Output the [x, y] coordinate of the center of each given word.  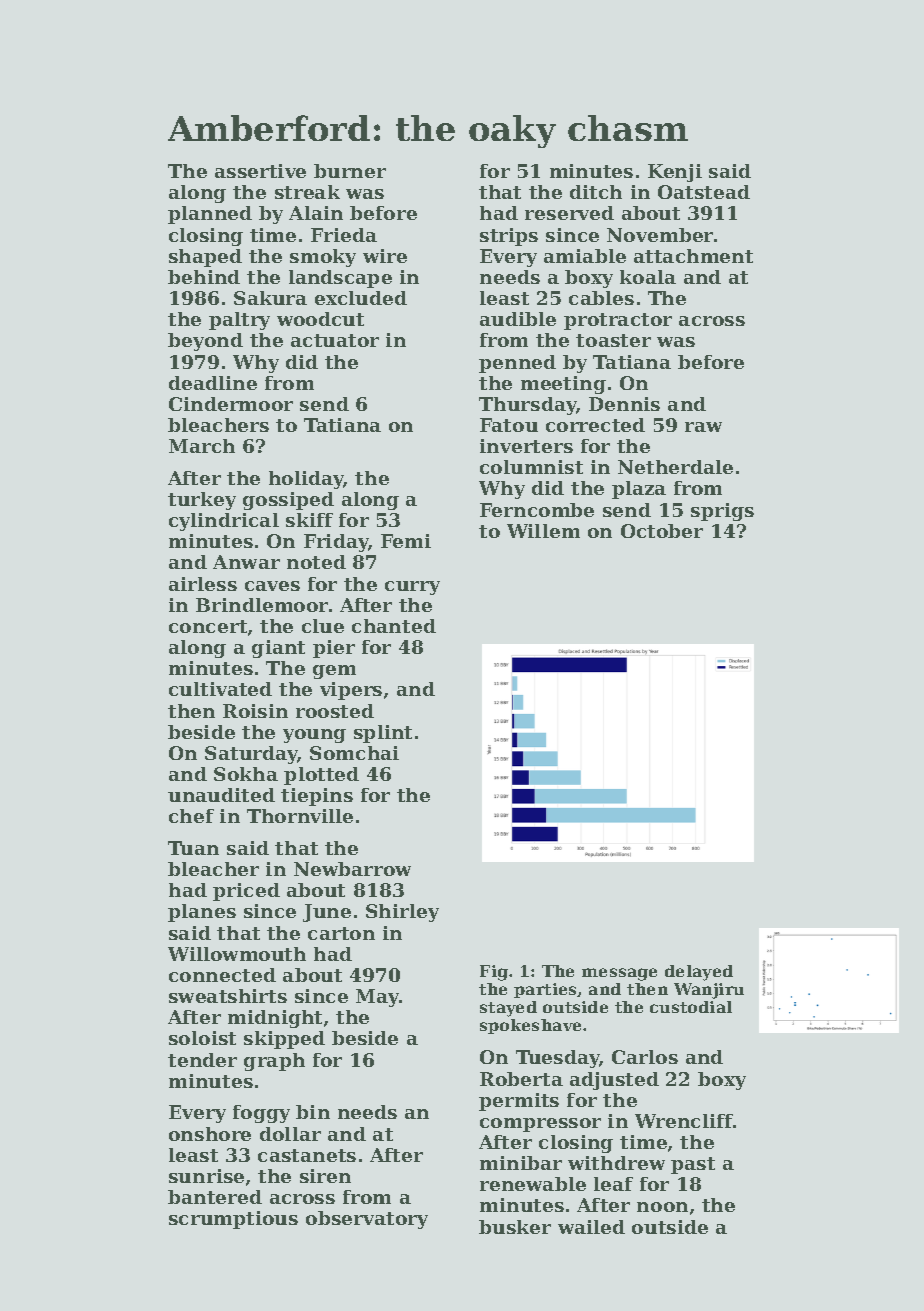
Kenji [675, 173]
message [619, 974]
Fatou [509, 425]
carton [341, 933]
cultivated [220, 689]
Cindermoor [231, 404]
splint [383, 734]
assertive [260, 171]
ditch [596, 192]
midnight [275, 1019]
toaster [613, 340]
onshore [210, 1134]
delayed [699, 973]
